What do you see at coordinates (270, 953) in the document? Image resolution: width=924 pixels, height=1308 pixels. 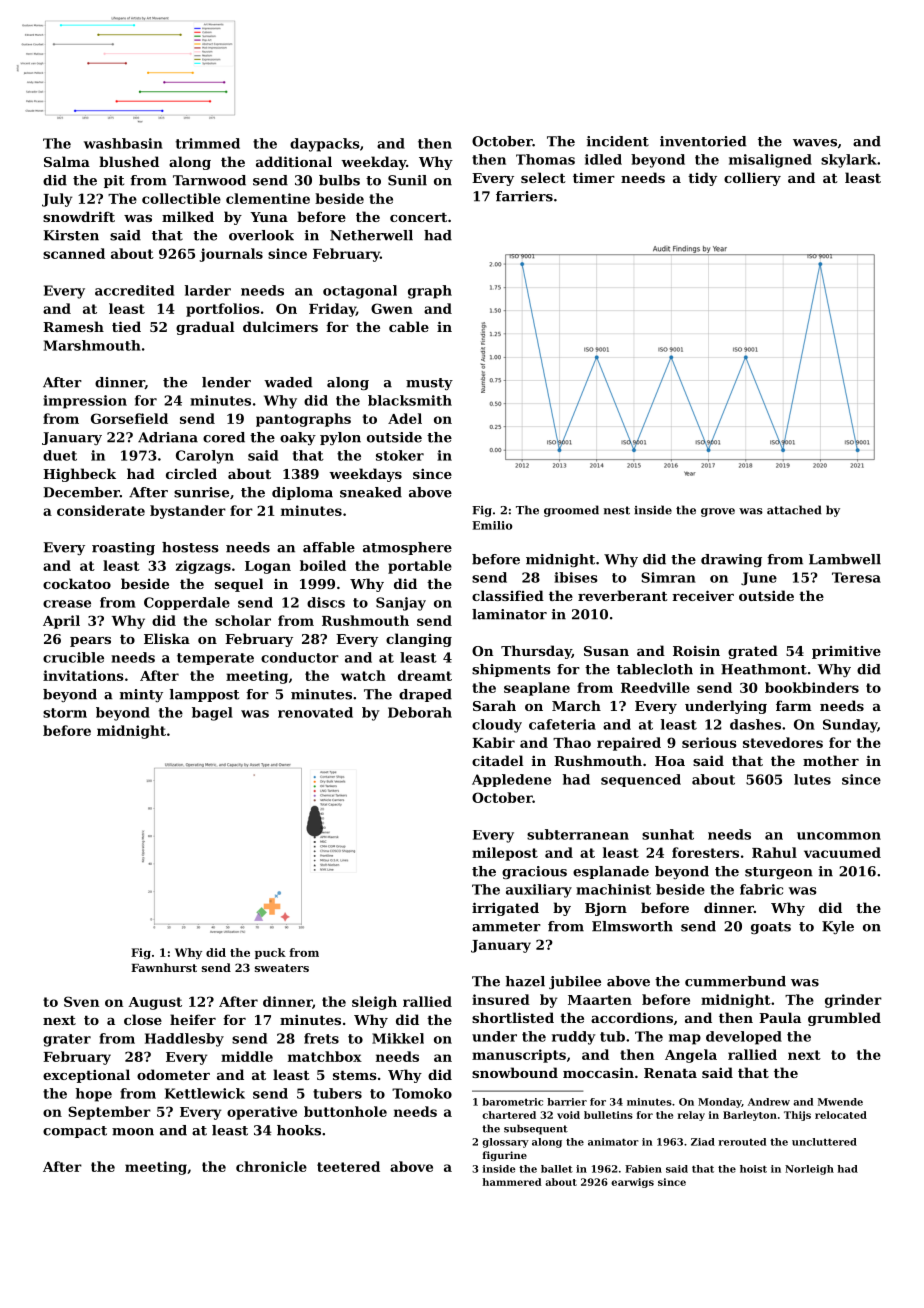 I see `puck` at bounding box center [270, 953].
